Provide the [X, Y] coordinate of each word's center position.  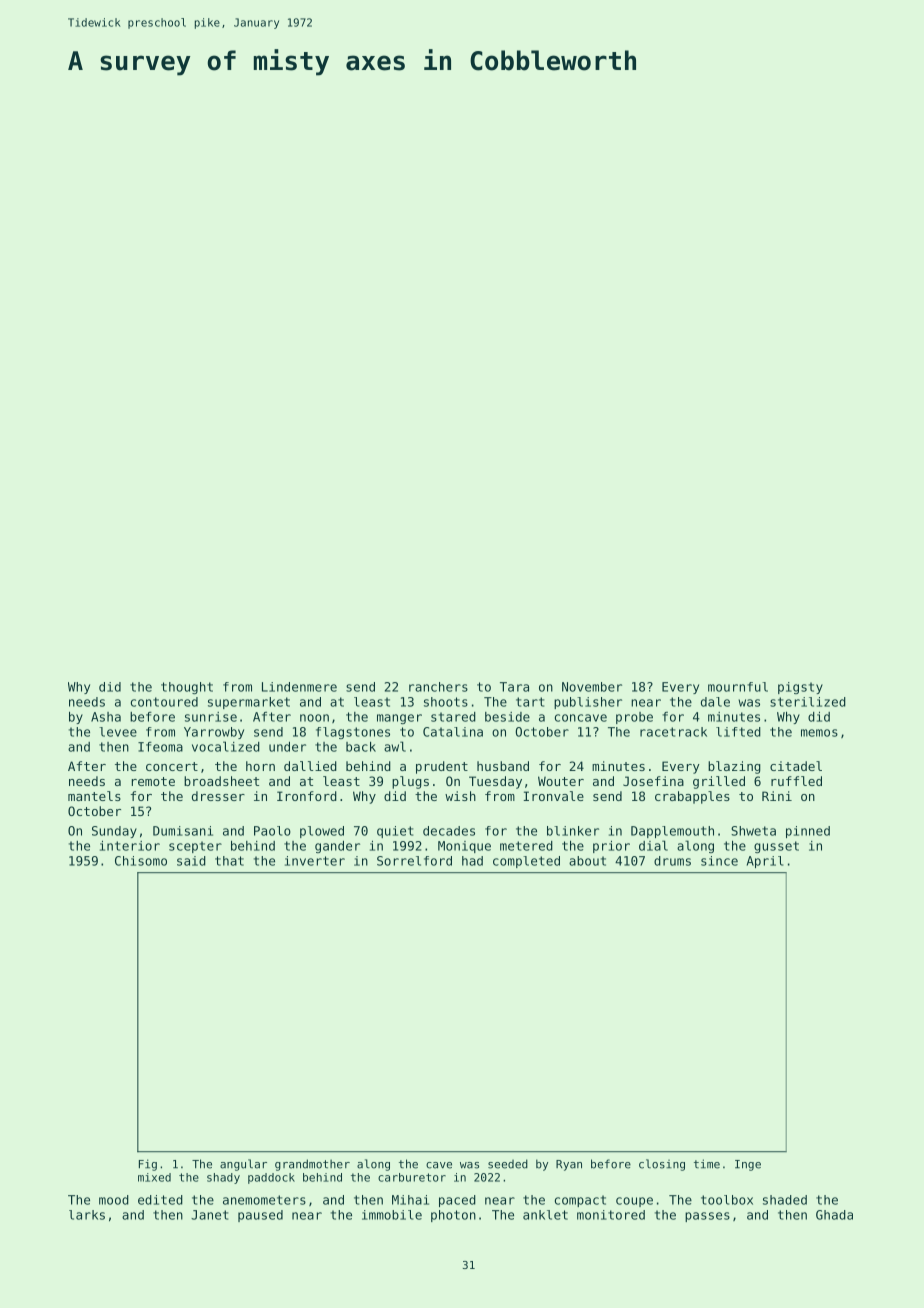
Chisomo [141, 861]
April [765, 862]
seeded [508, 1164]
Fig [148, 1165]
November [592, 687]
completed [526, 862]
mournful [738, 687]
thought [187, 688]
